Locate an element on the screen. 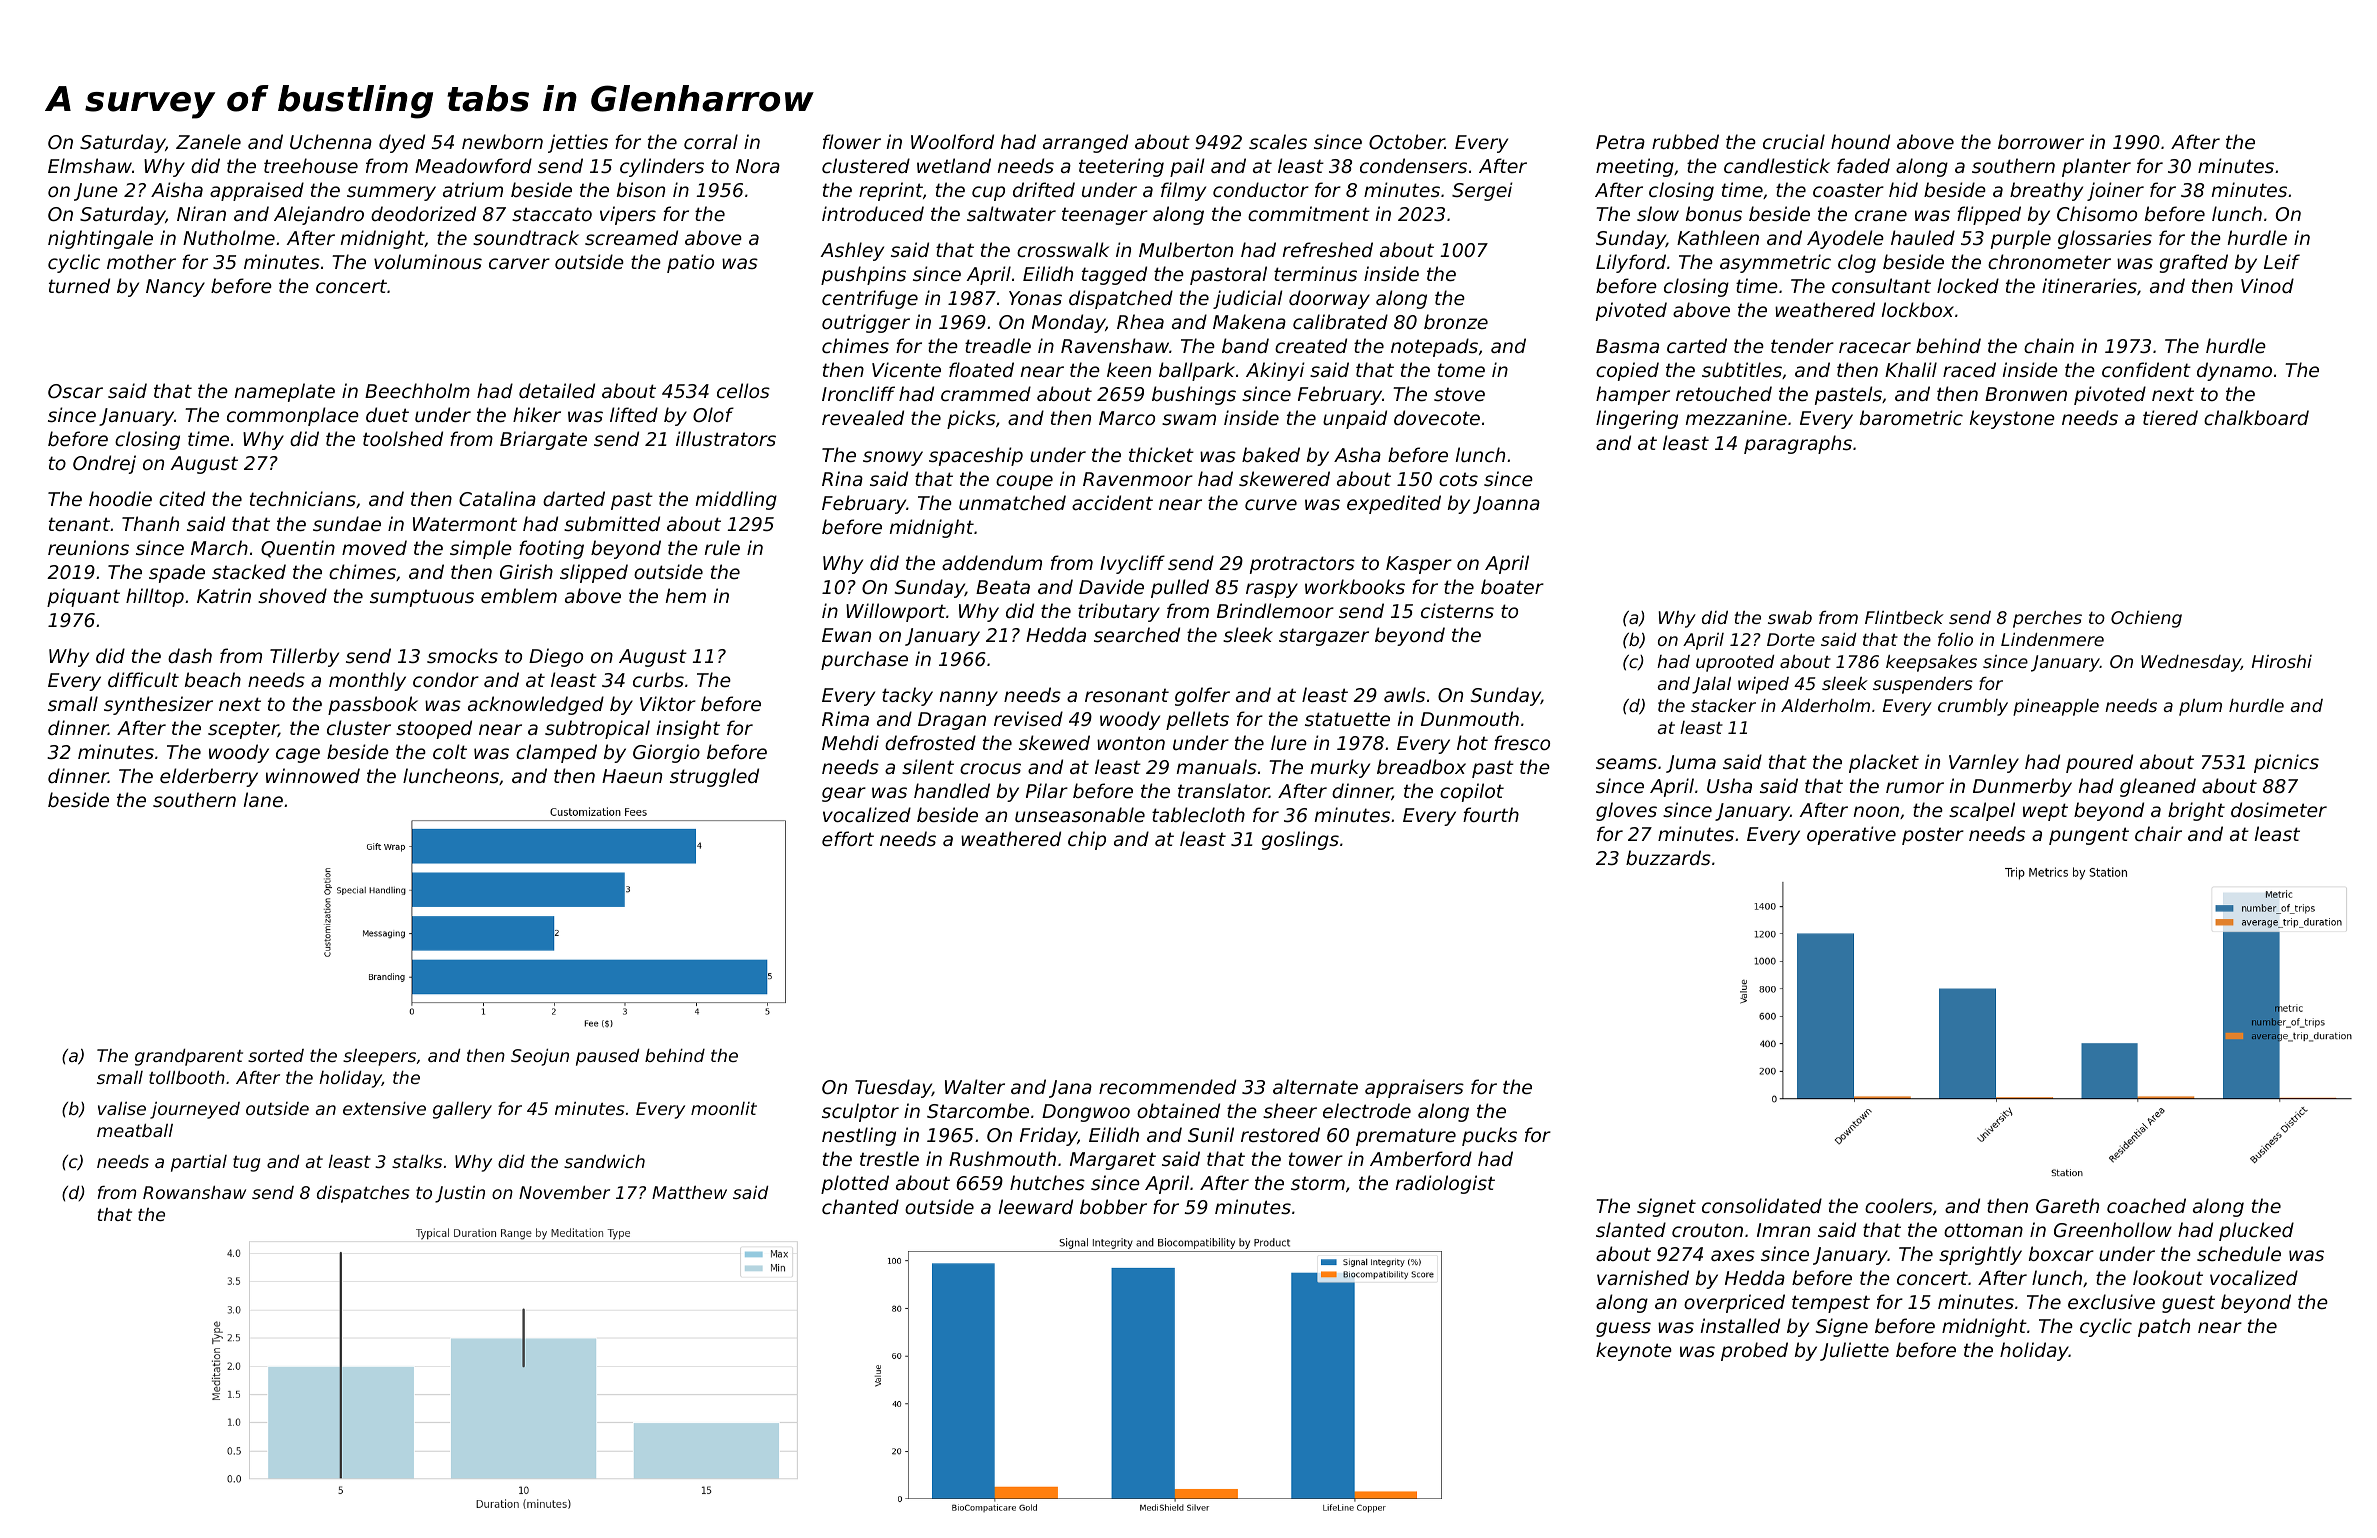 The image size is (2377, 1538). pungent is located at coordinates (2089, 836).
